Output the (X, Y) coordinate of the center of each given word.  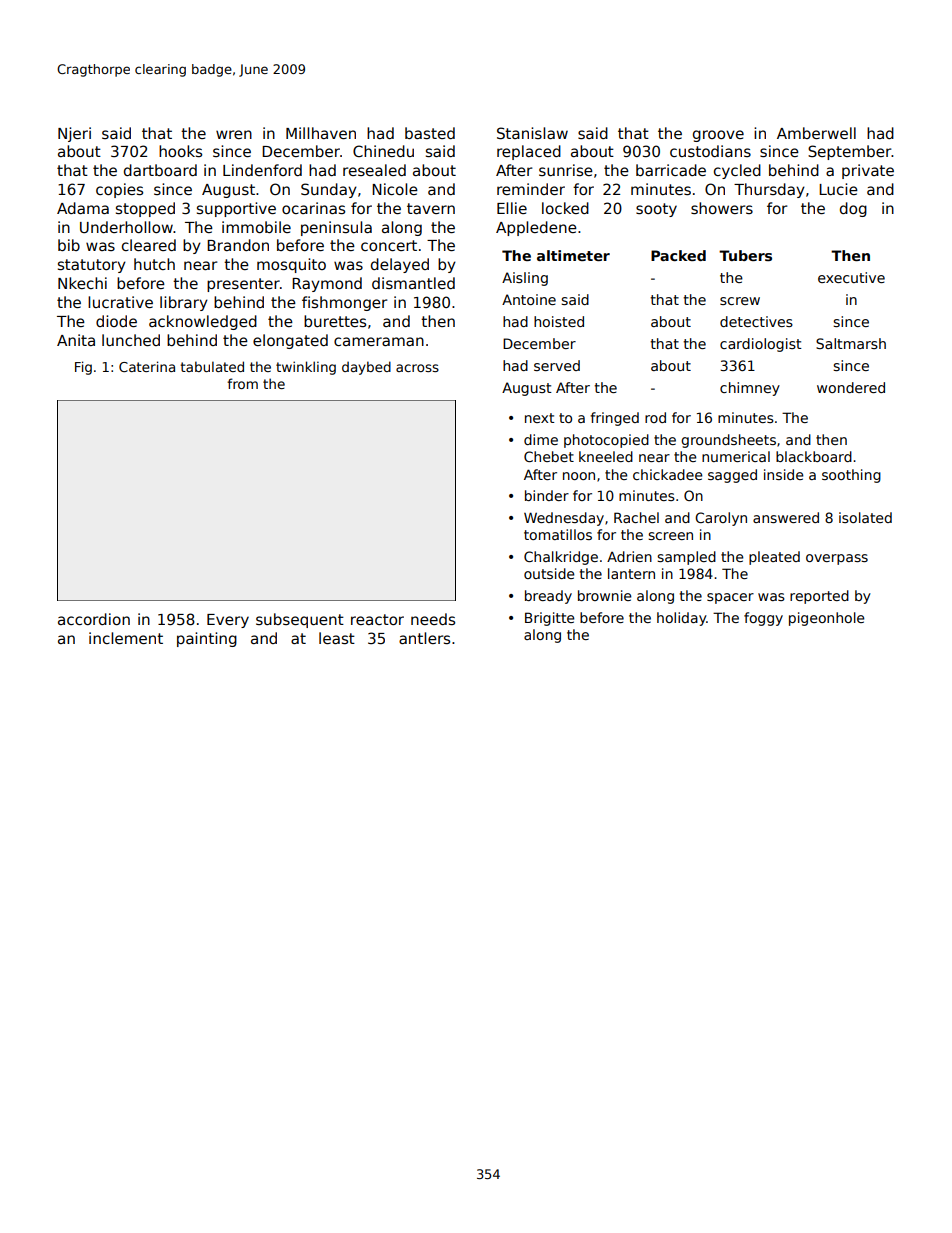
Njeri (74, 134)
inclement (126, 638)
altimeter (573, 255)
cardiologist (761, 345)
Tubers (745, 255)
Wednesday (564, 519)
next (539, 418)
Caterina (147, 366)
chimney (750, 389)
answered (786, 517)
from (242, 383)
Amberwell (816, 133)
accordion (94, 619)
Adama (83, 208)
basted (430, 133)
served (557, 365)
